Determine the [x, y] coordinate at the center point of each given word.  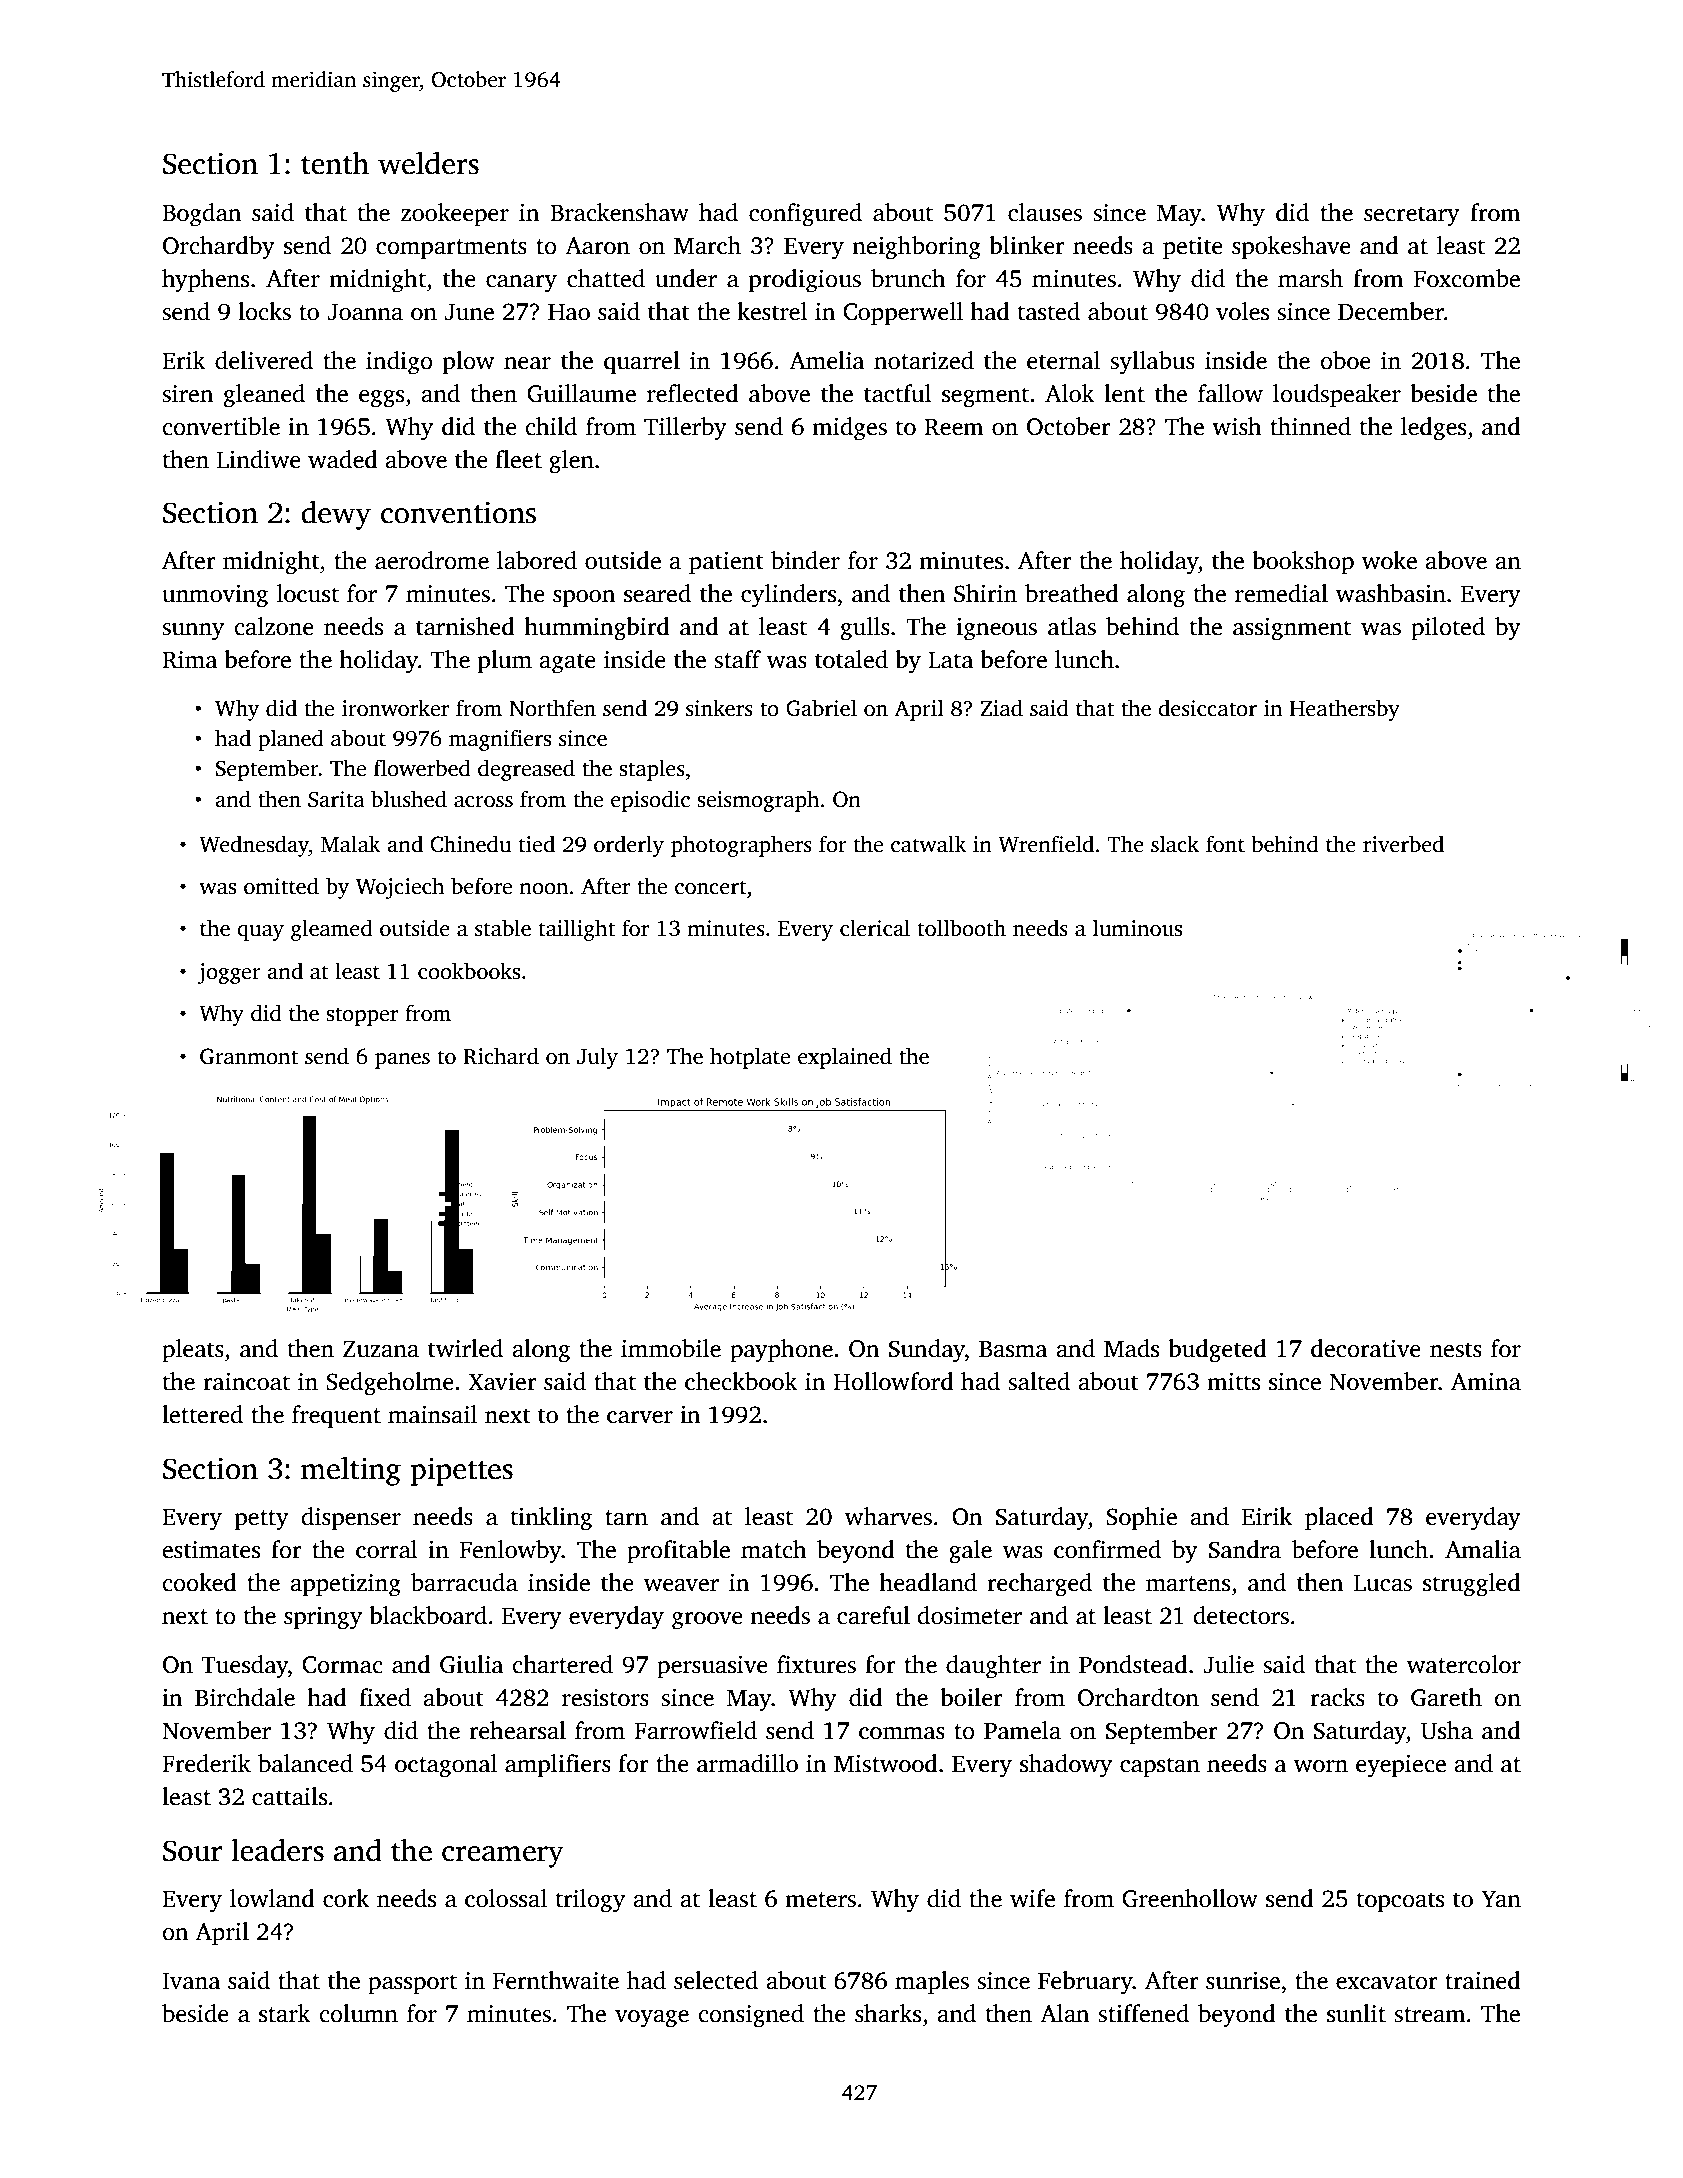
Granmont [249, 1056]
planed [291, 740]
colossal [506, 1898]
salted [1039, 1381]
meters [820, 1900]
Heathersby [1344, 710]
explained [845, 1058]
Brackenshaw [619, 212]
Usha [1447, 1730]
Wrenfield [1046, 844]
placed [1339, 1519]
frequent [336, 1417]
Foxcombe [1467, 278]
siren [188, 394]
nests [1456, 1350]
